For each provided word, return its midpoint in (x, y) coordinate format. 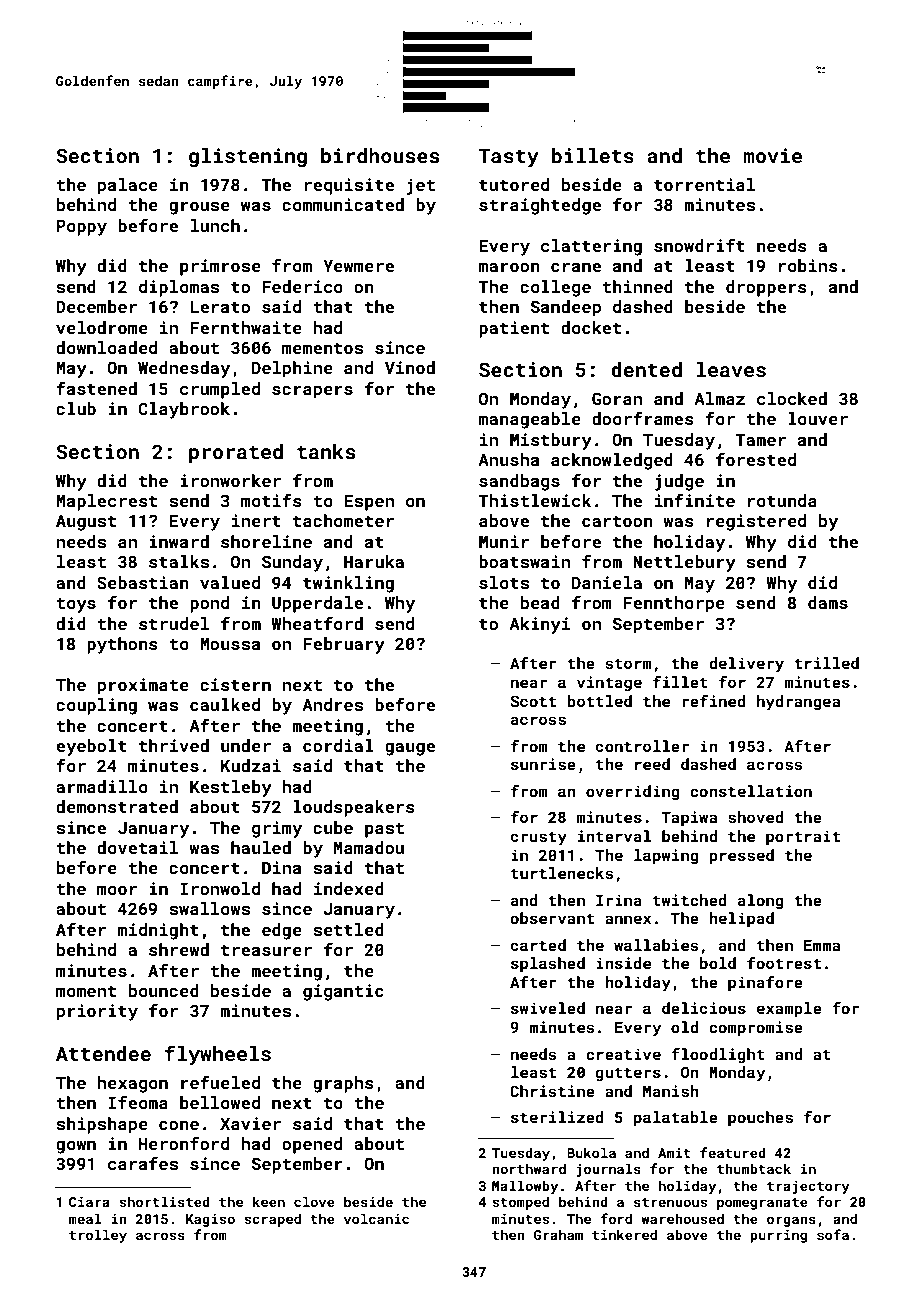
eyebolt (91, 747)
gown (76, 1147)
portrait (803, 837)
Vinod (410, 367)
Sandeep (566, 308)
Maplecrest (106, 502)
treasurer (266, 950)
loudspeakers (354, 808)
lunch (215, 225)
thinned (637, 286)
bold (718, 963)
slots (504, 582)
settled (348, 929)
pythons (122, 645)
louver (818, 418)
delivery (746, 665)
